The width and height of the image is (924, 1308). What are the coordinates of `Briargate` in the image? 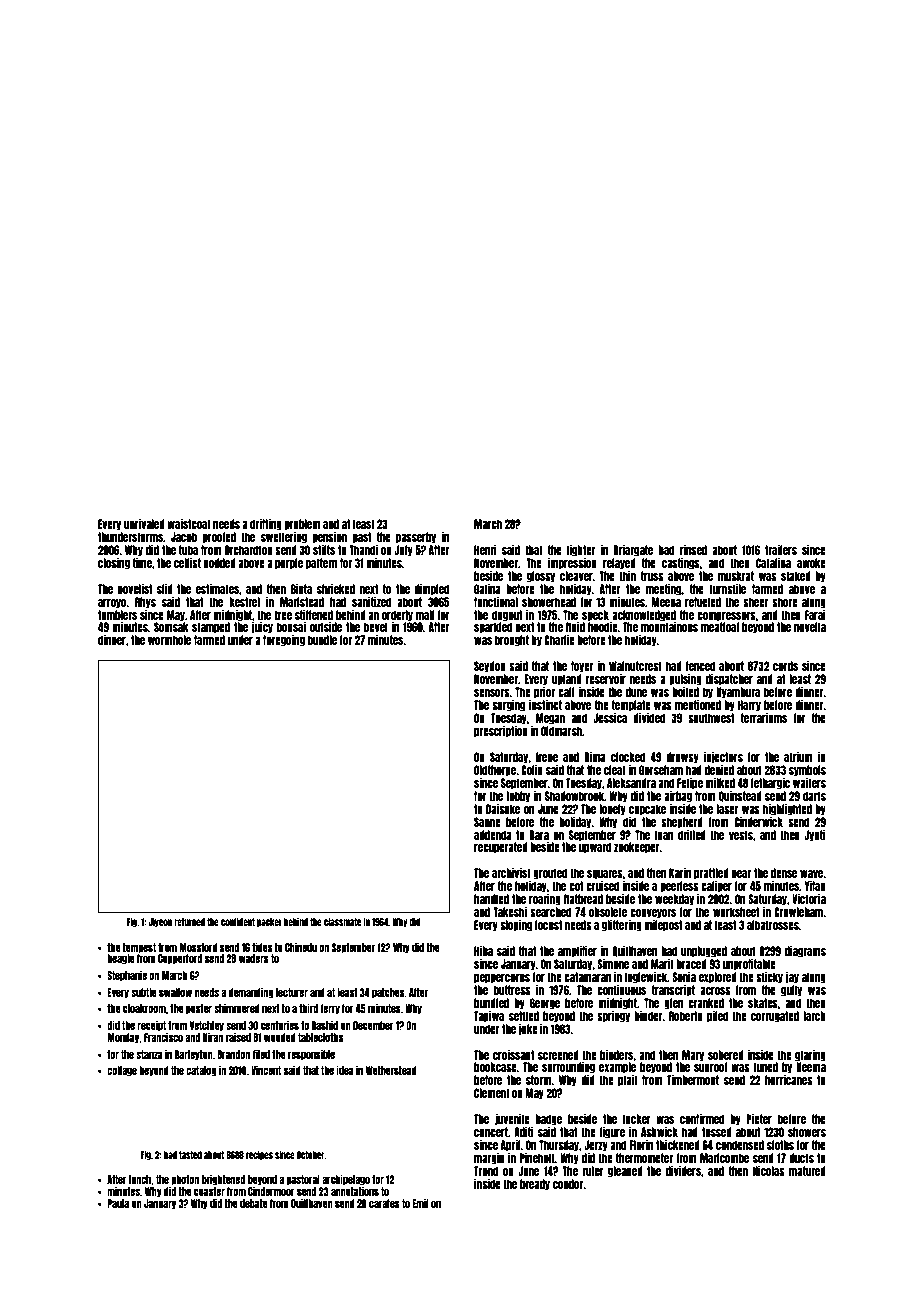 It's located at (633, 551).
